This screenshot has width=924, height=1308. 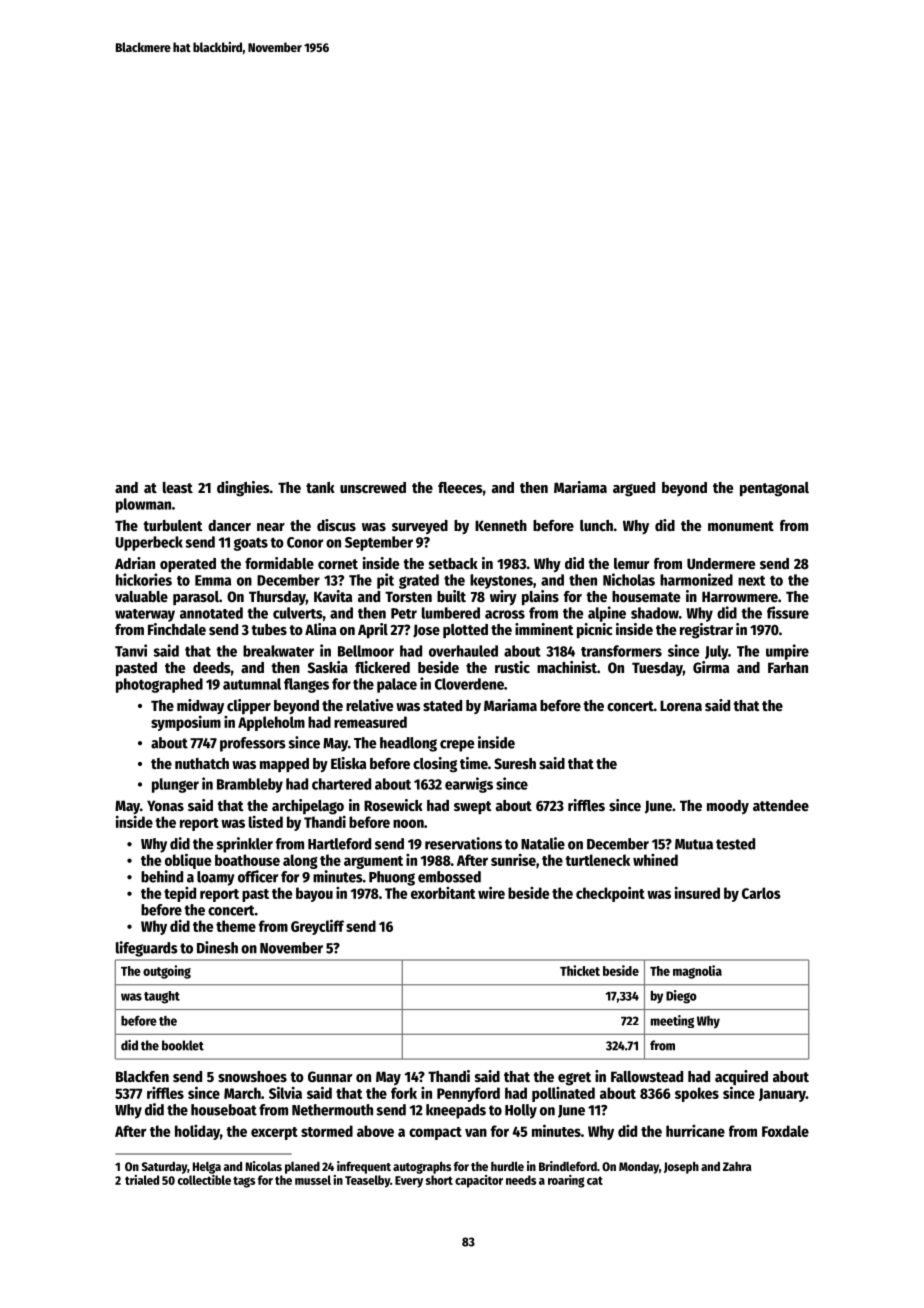 I want to click on Gunnar, so click(x=330, y=1076).
